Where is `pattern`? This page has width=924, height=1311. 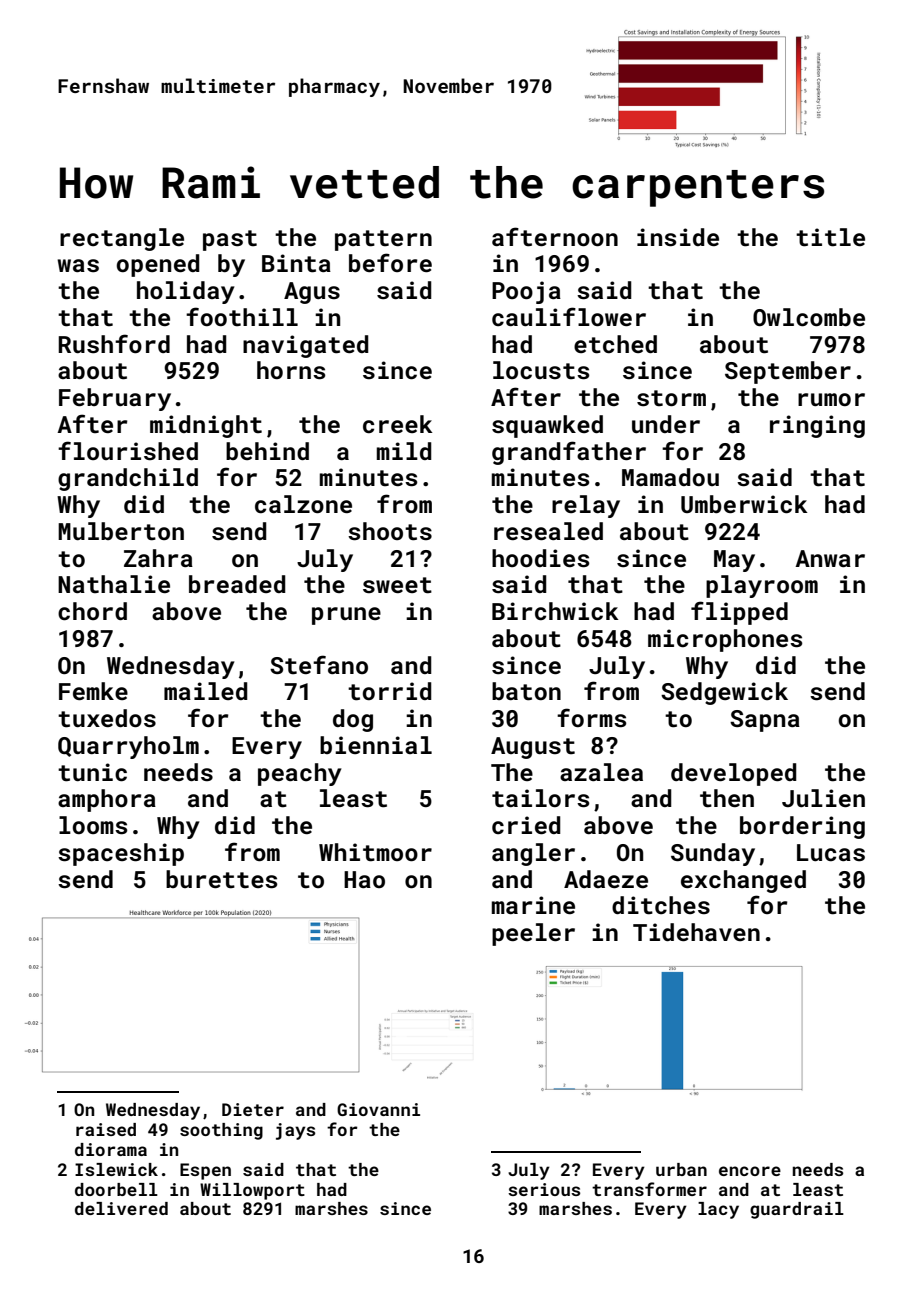 pattern is located at coordinates (383, 240).
